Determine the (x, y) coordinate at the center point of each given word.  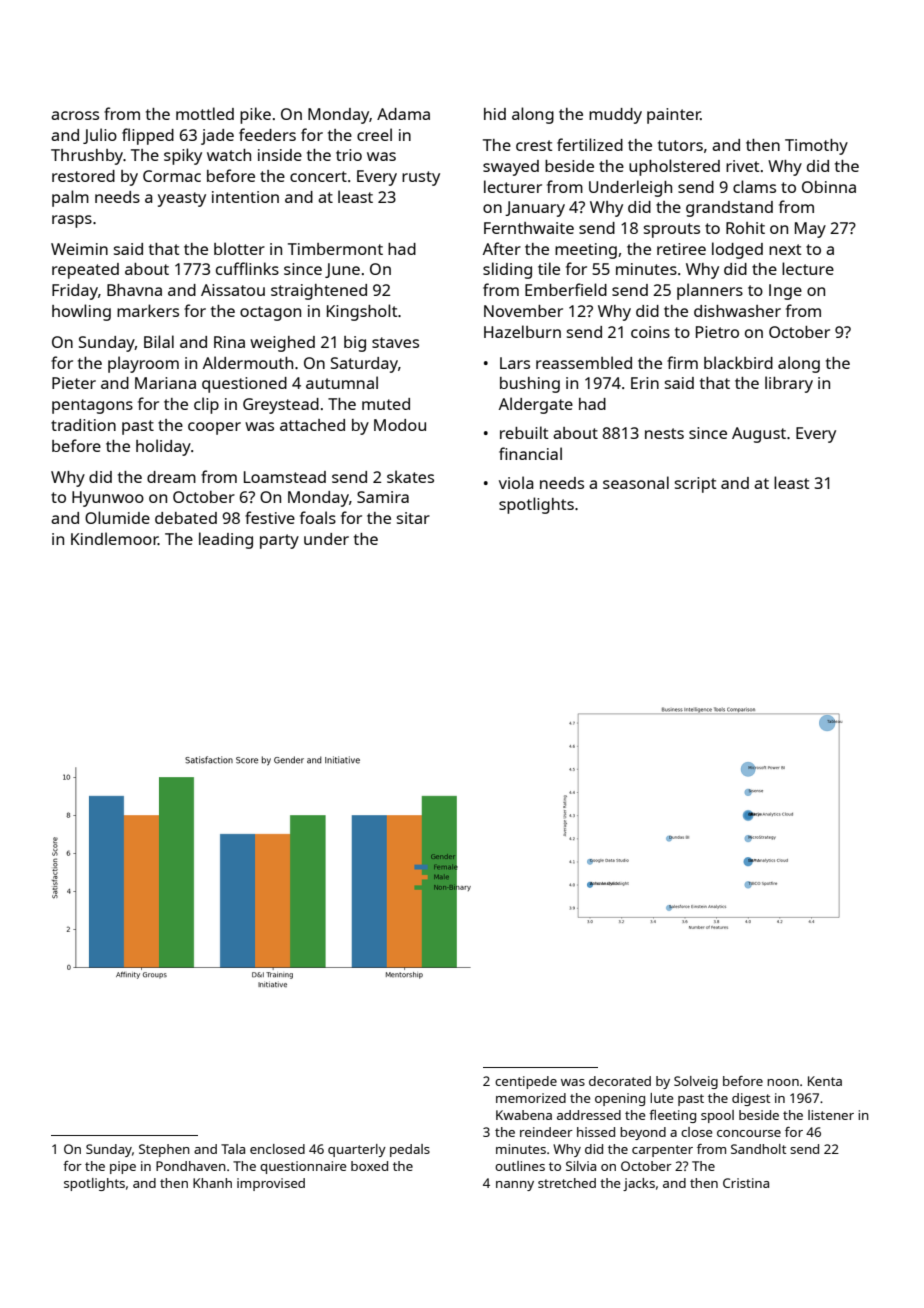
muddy (615, 116)
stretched (567, 1183)
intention (245, 197)
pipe (123, 1167)
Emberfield (566, 289)
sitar (413, 518)
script (695, 485)
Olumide (117, 517)
